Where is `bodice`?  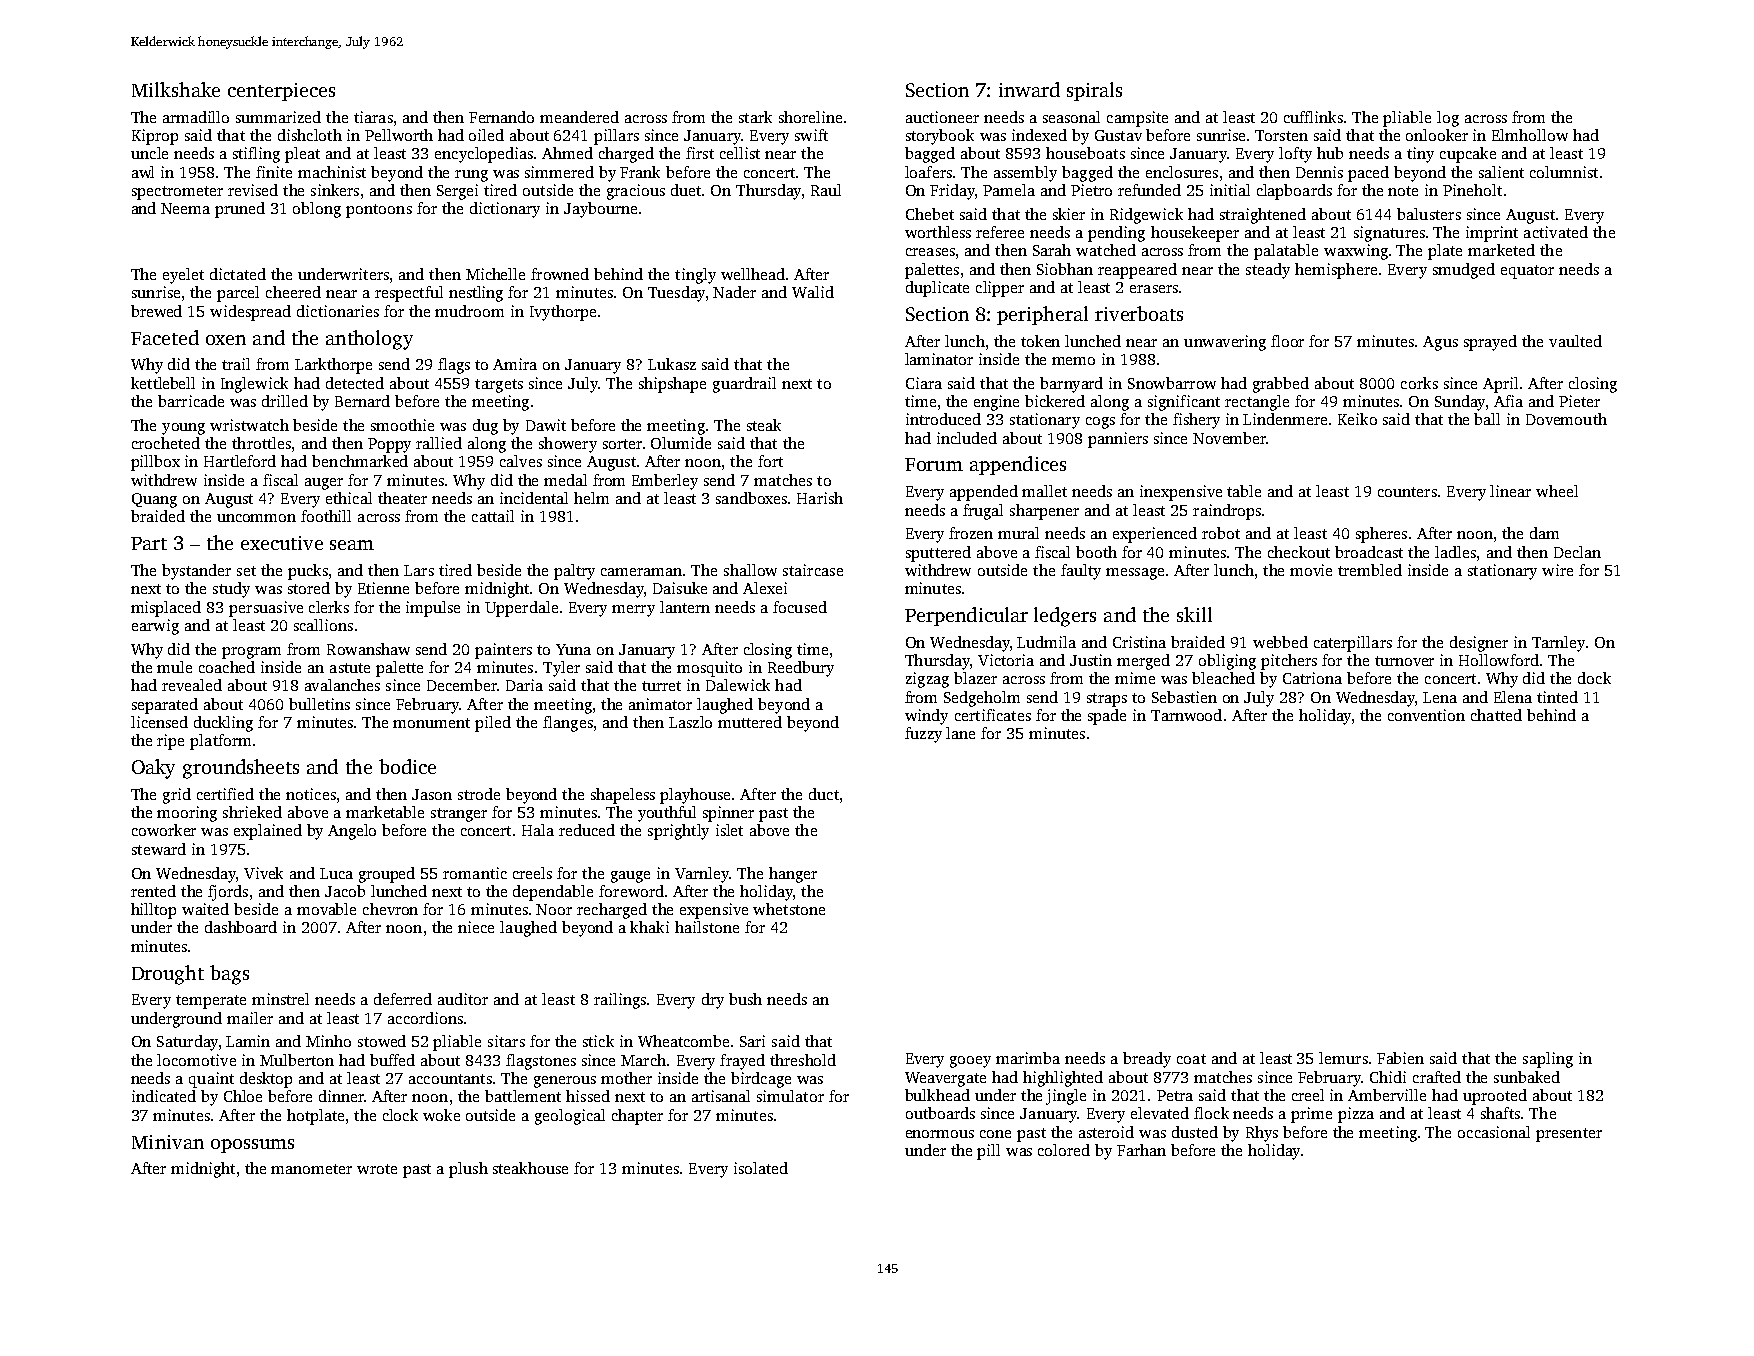 bodice is located at coordinates (407, 766).
